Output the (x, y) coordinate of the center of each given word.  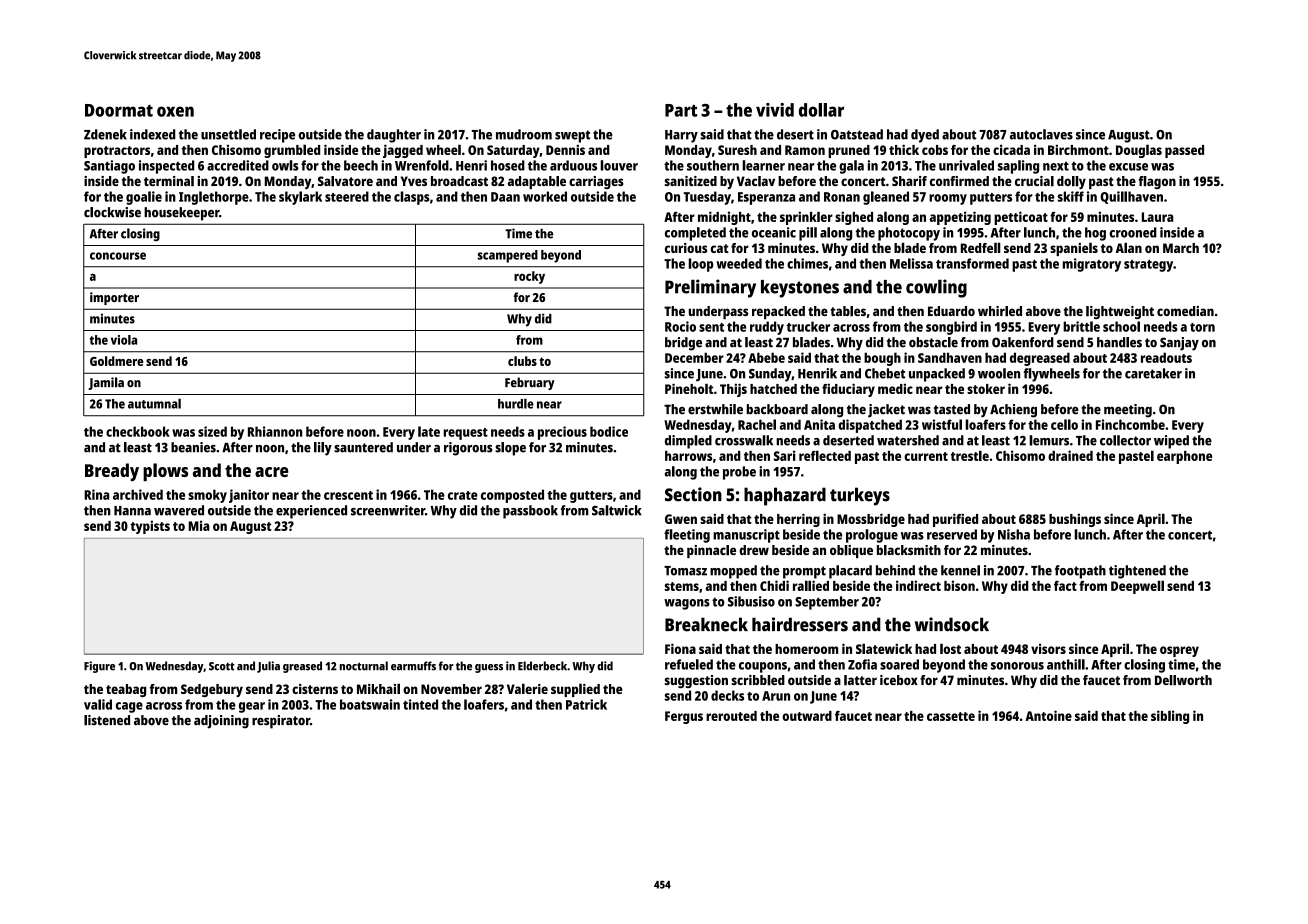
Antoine (1048, 715)
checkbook (138, 431)
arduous (573, 165)
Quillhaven (1131, 197)
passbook (530, 512)
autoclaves (1041, 134)
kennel (960, 570)
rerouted (731, 716)
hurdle (516, 403)
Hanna (132, 511)
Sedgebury (212, 690)
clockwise (112, 212)
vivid (775, 110)
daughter (394, 136)
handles (1119, 342)
